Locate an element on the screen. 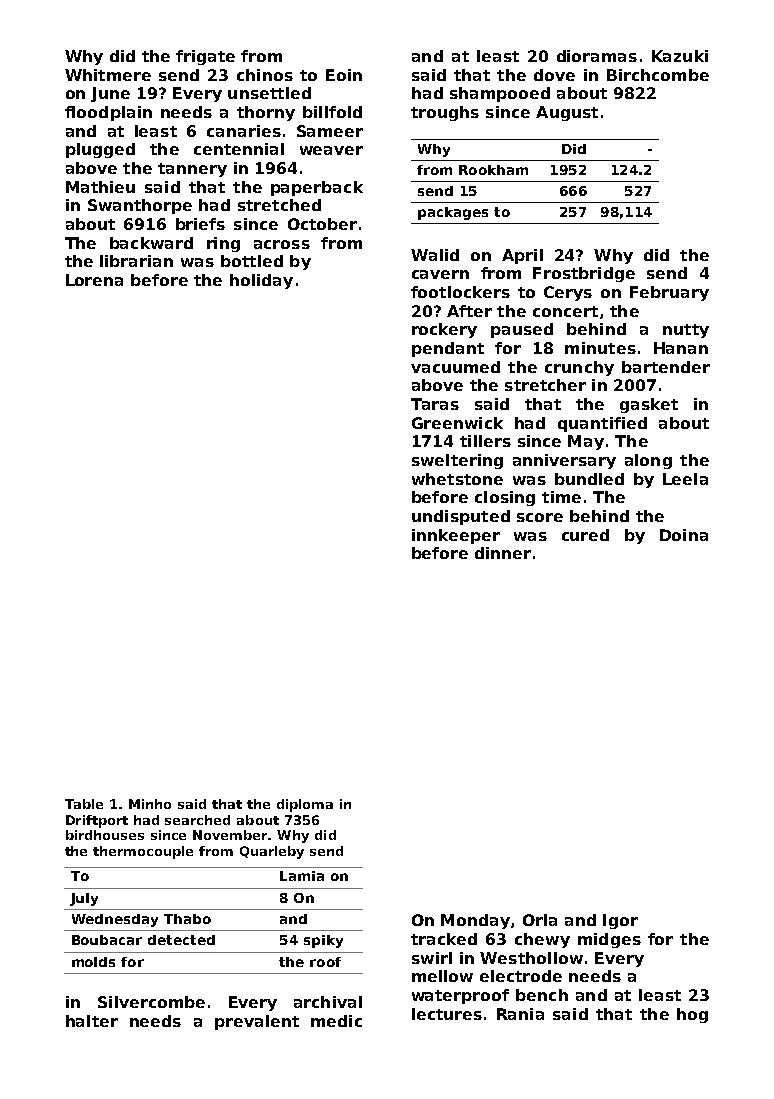 The image size is (774, 1099). hog is located at coordinates (692, 1015).
